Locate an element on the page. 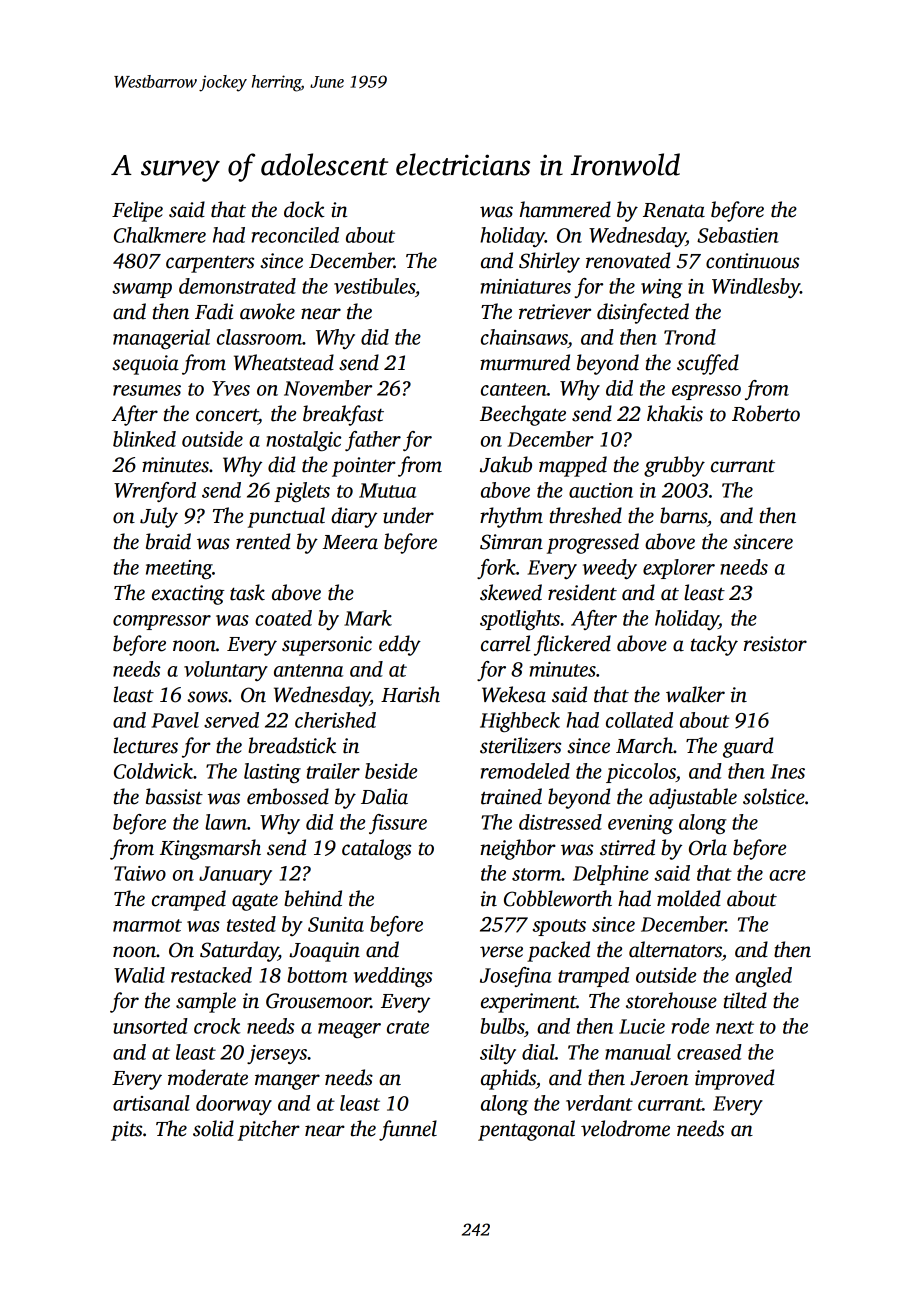  collated is located at coordinates (639, 720).
